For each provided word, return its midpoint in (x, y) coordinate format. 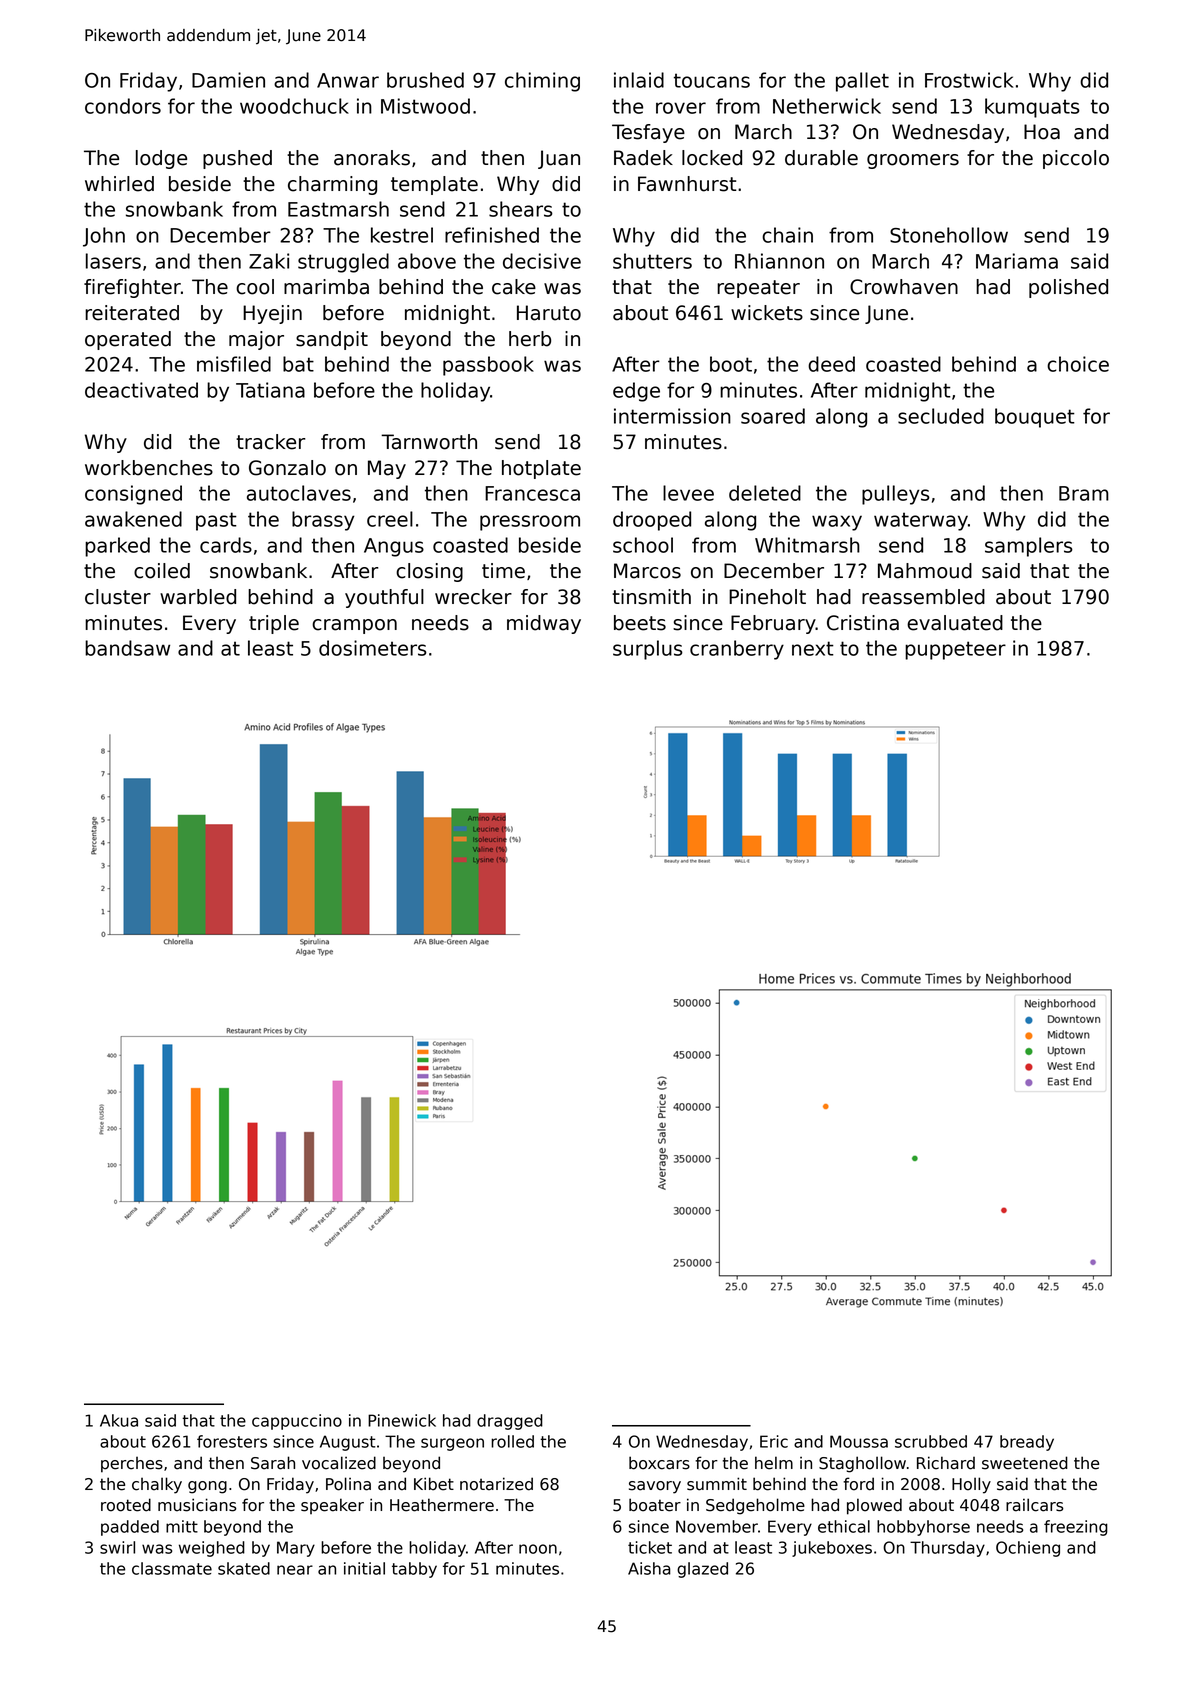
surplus (648, 650)
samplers (1029, 547)
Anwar (348, 80)
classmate (172, 1568)
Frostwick (969, 80)
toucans (712, 80)
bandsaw (127, 648)
